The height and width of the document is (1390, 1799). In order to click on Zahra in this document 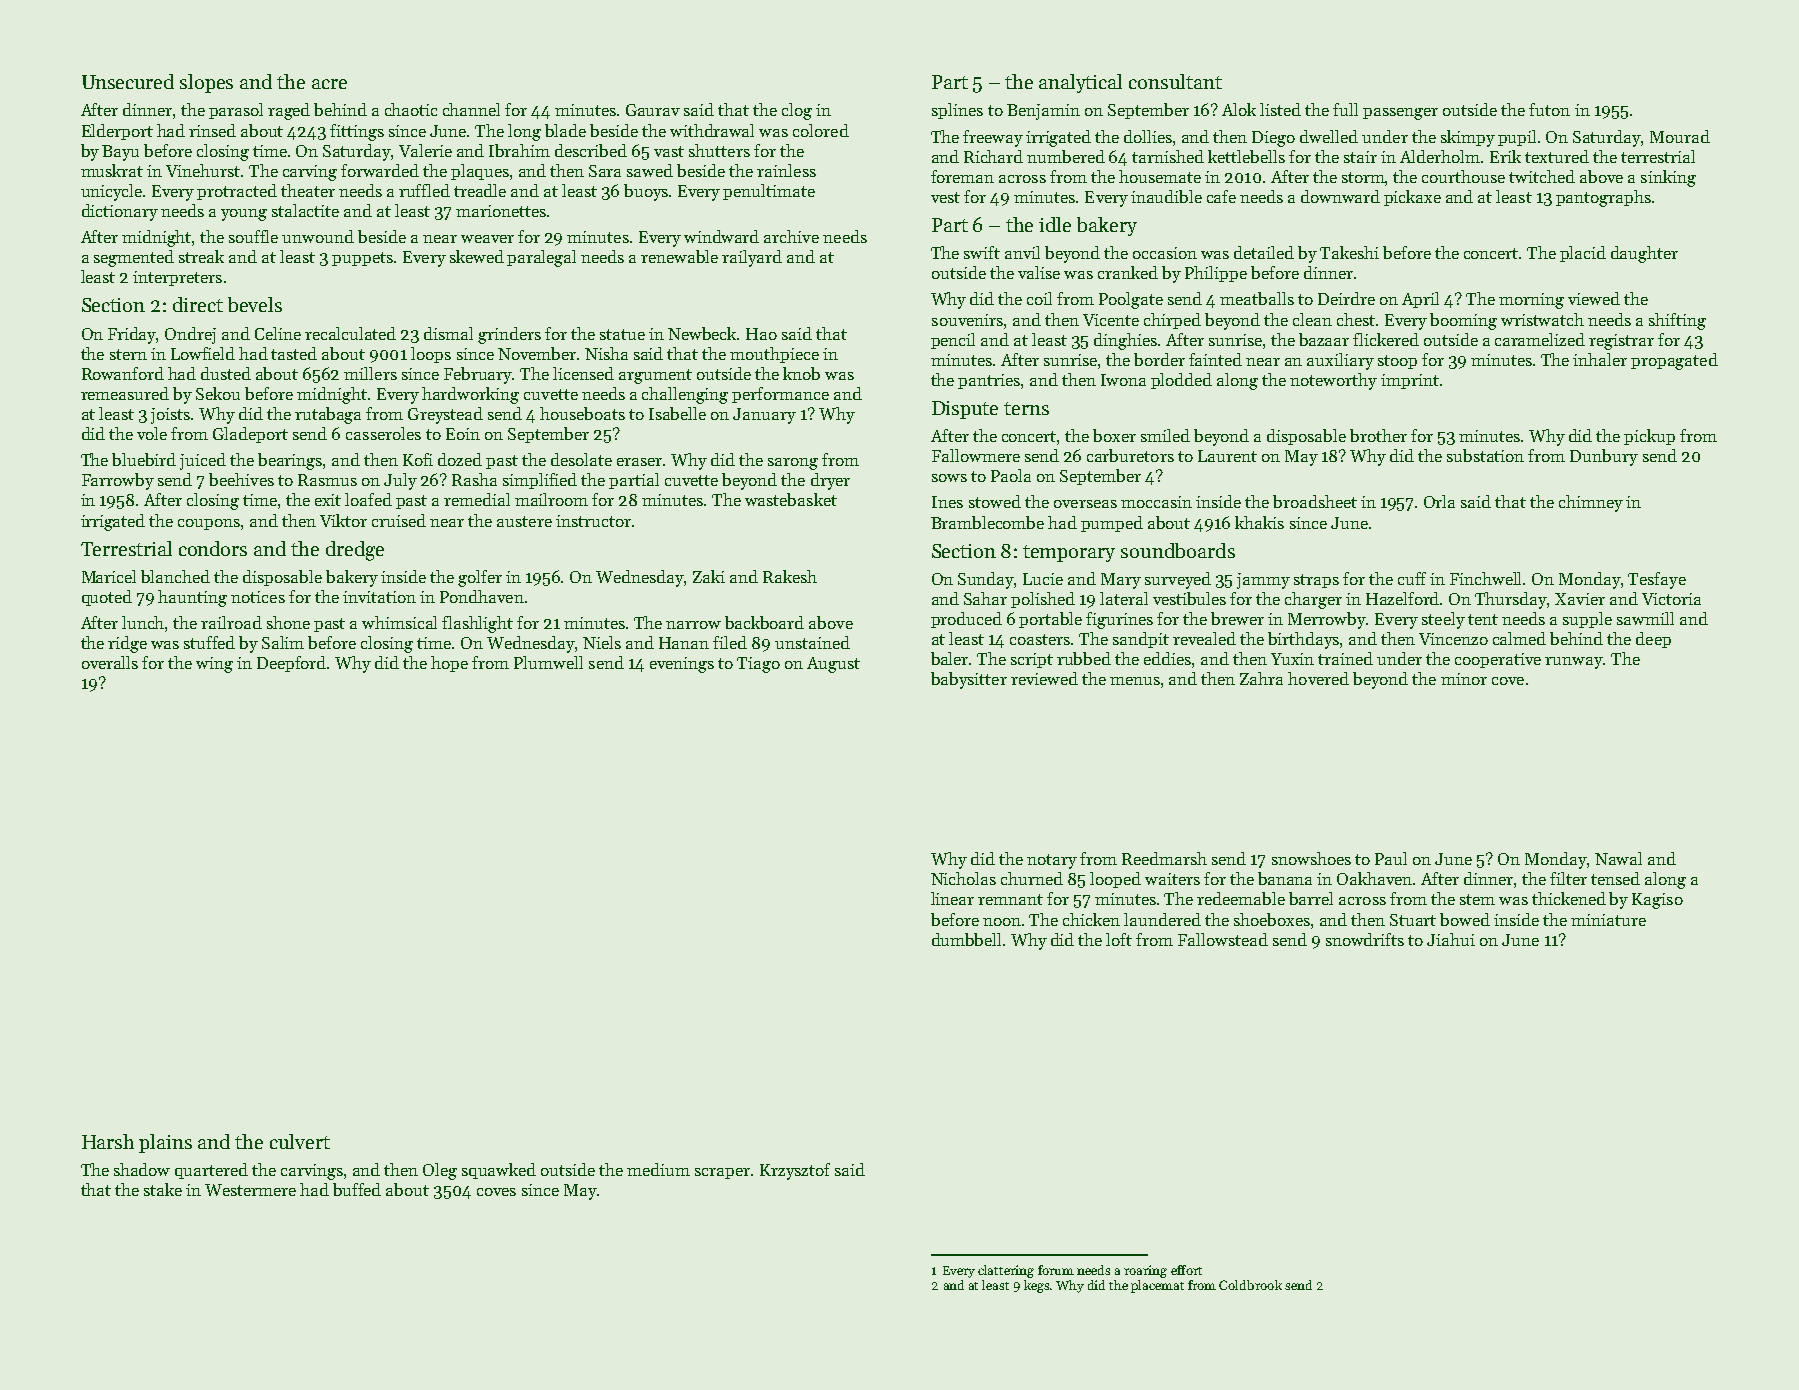, I will do `click(1261, 678)`.
